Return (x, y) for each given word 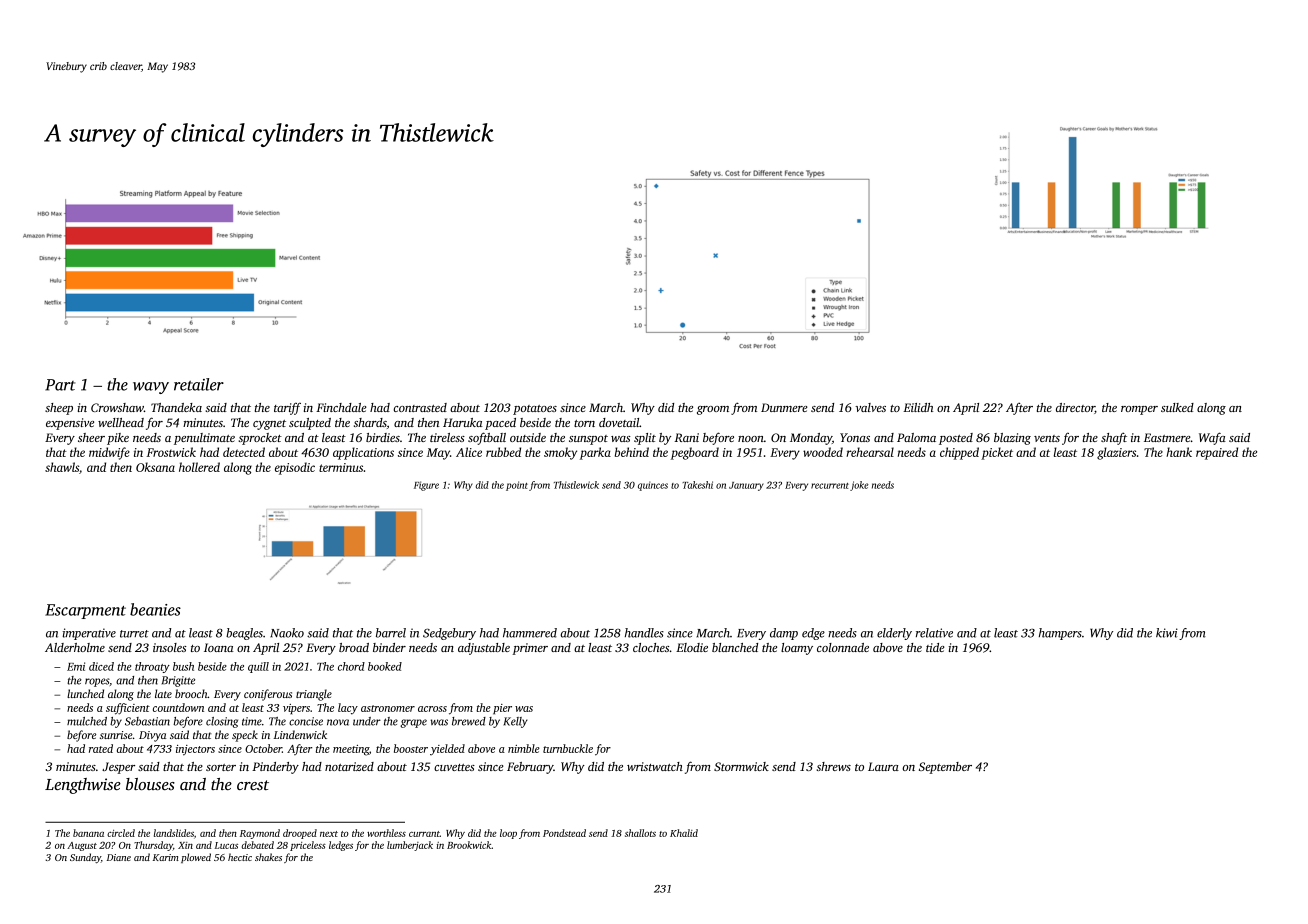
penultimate (204, 439)
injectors (195, 750)
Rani (686, 437)
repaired (1217, 453)
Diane (119, 857)
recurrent (830, 486)
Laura (883, 766)
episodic (295, 468)
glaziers (1116, 453)
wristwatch (655, 766)
